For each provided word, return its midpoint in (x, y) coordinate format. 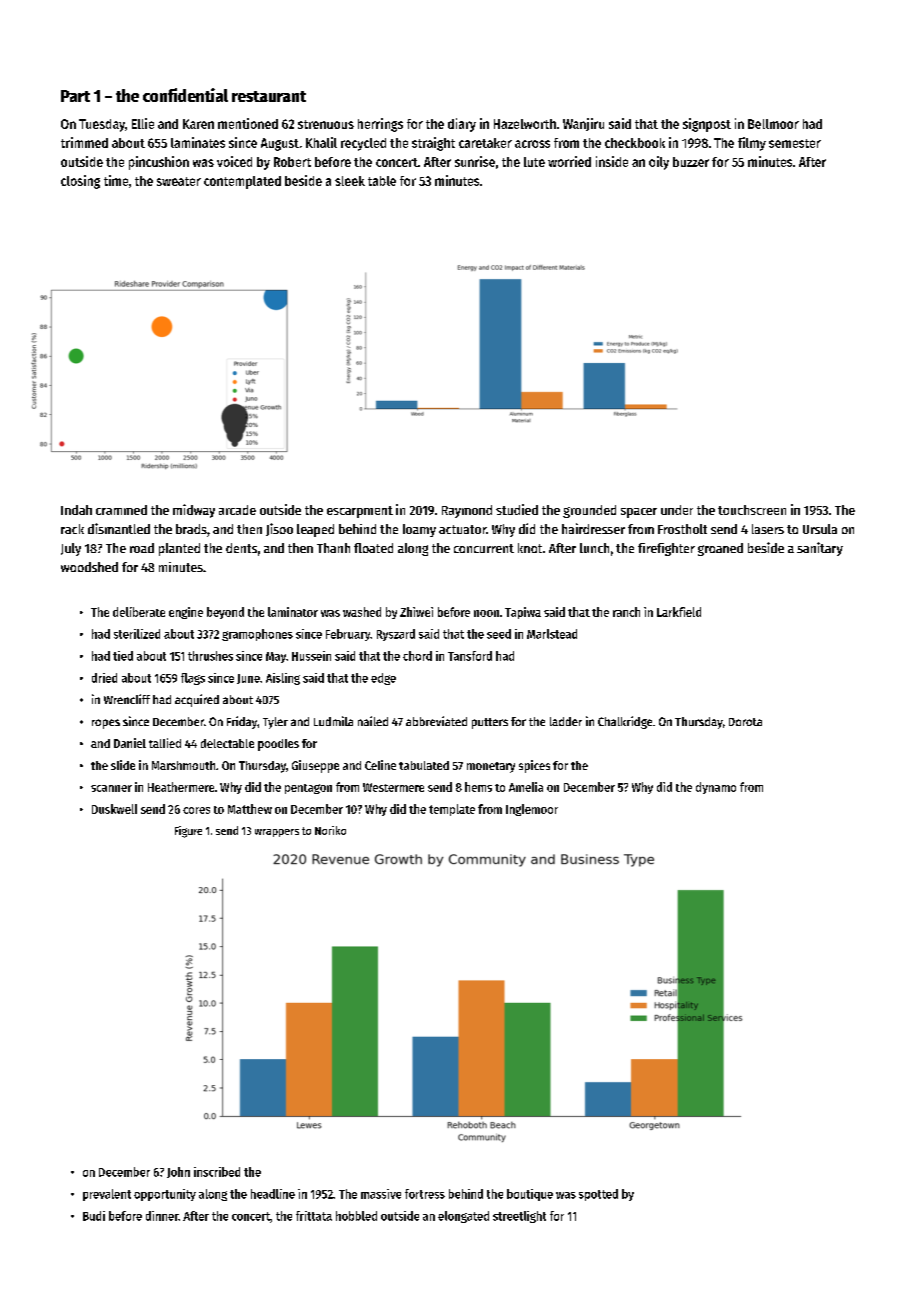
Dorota (745, 722)
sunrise (475, 161)
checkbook (635, 143)
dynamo (716, 788)
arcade (237, 510)
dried (104, 678)
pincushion (159, 163)
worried (569, 161)
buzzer (691, 162)
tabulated (424, 765)
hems (478, 787)
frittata (314, 1216)
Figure (188, 832)
